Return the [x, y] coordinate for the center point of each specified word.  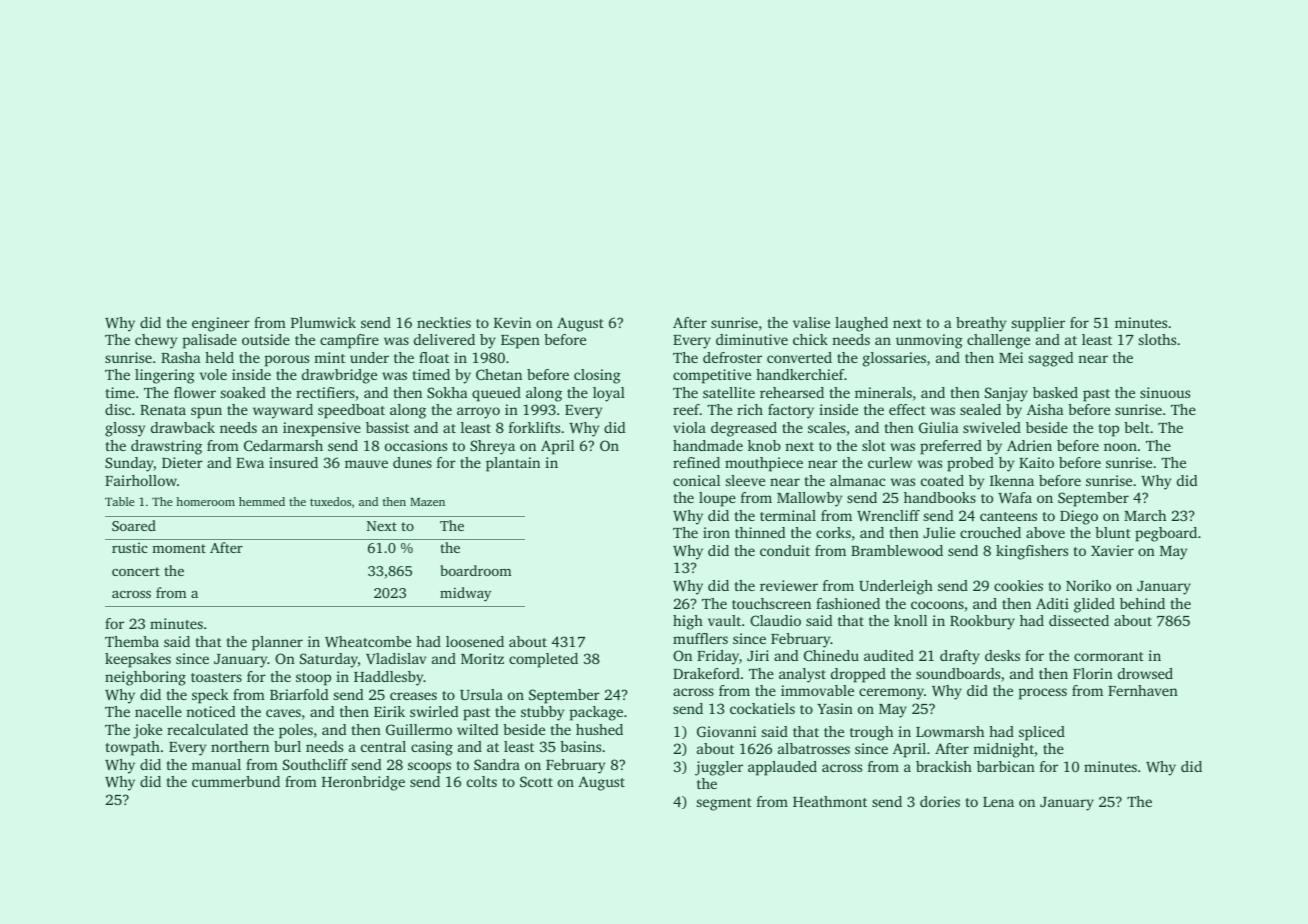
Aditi [1052, 603]
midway [465, 594]
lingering [165, 376]
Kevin [512, 322]
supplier [1038, 324]
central [383, 746]
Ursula [481, 694]
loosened [475, 641]
